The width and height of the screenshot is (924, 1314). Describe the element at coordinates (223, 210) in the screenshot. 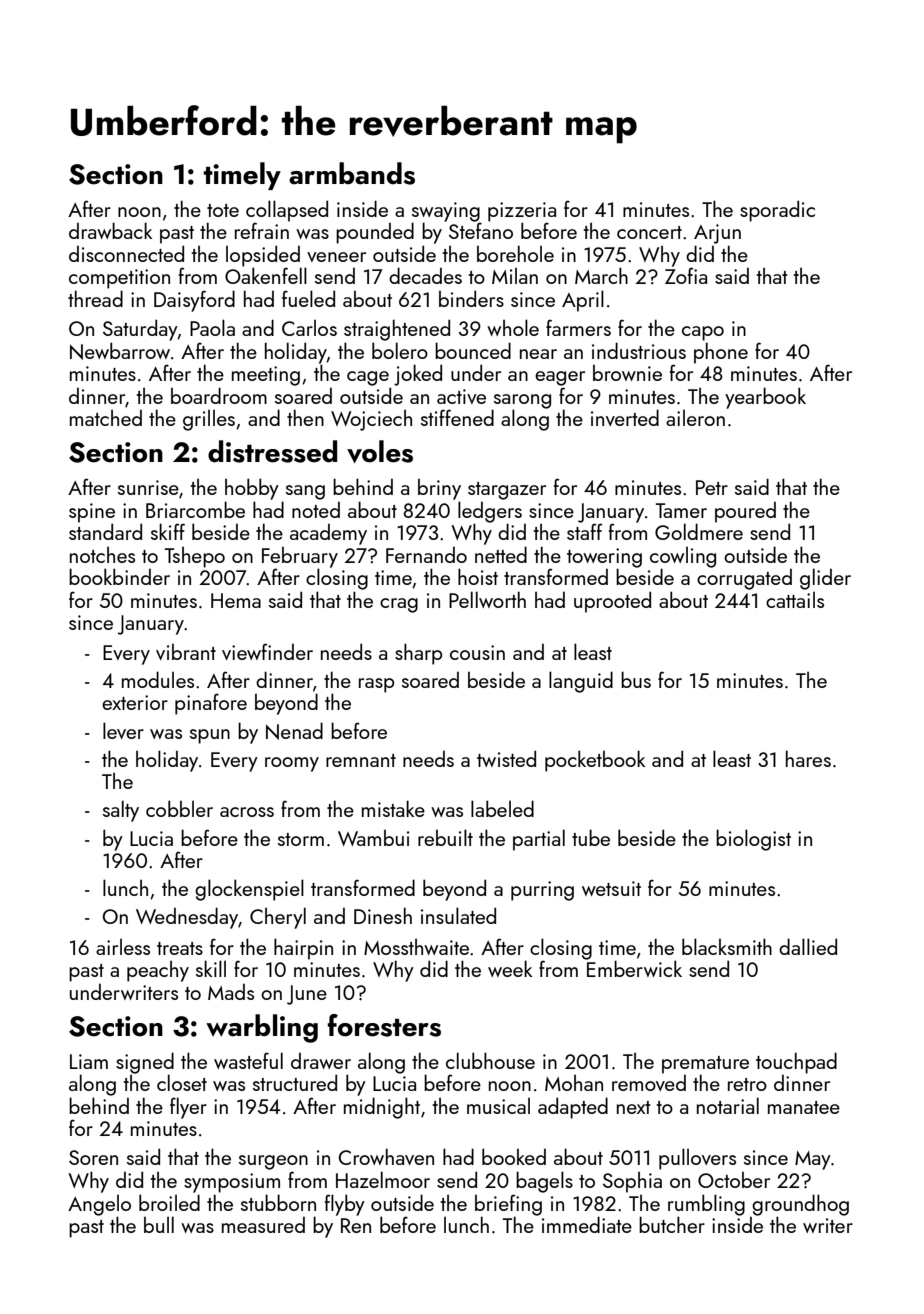

I see `tote` at that location.
